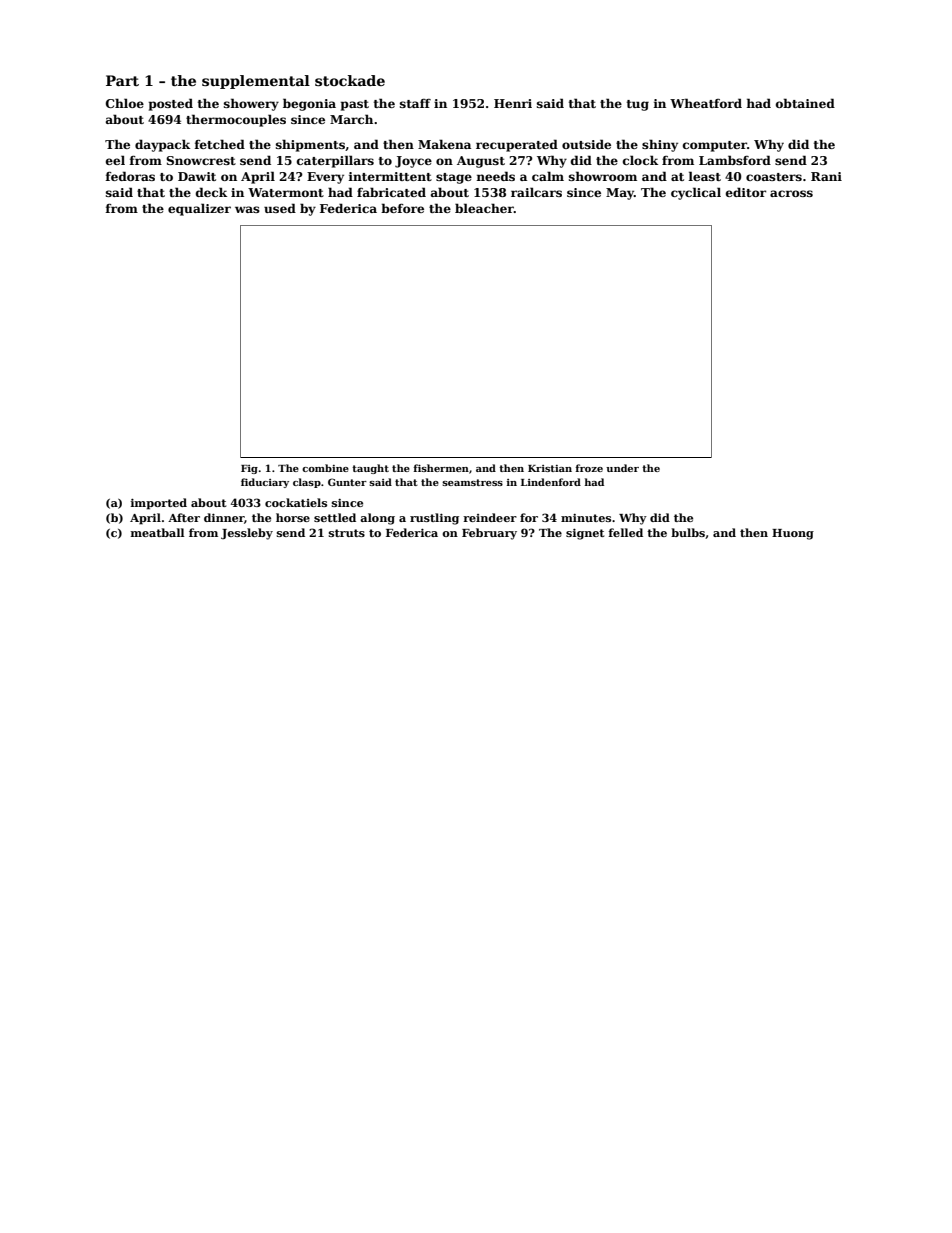 The image size is (952, 1233). Describe the element at coordinates (402, 208) in the screenshot. I see `before` at that location.
